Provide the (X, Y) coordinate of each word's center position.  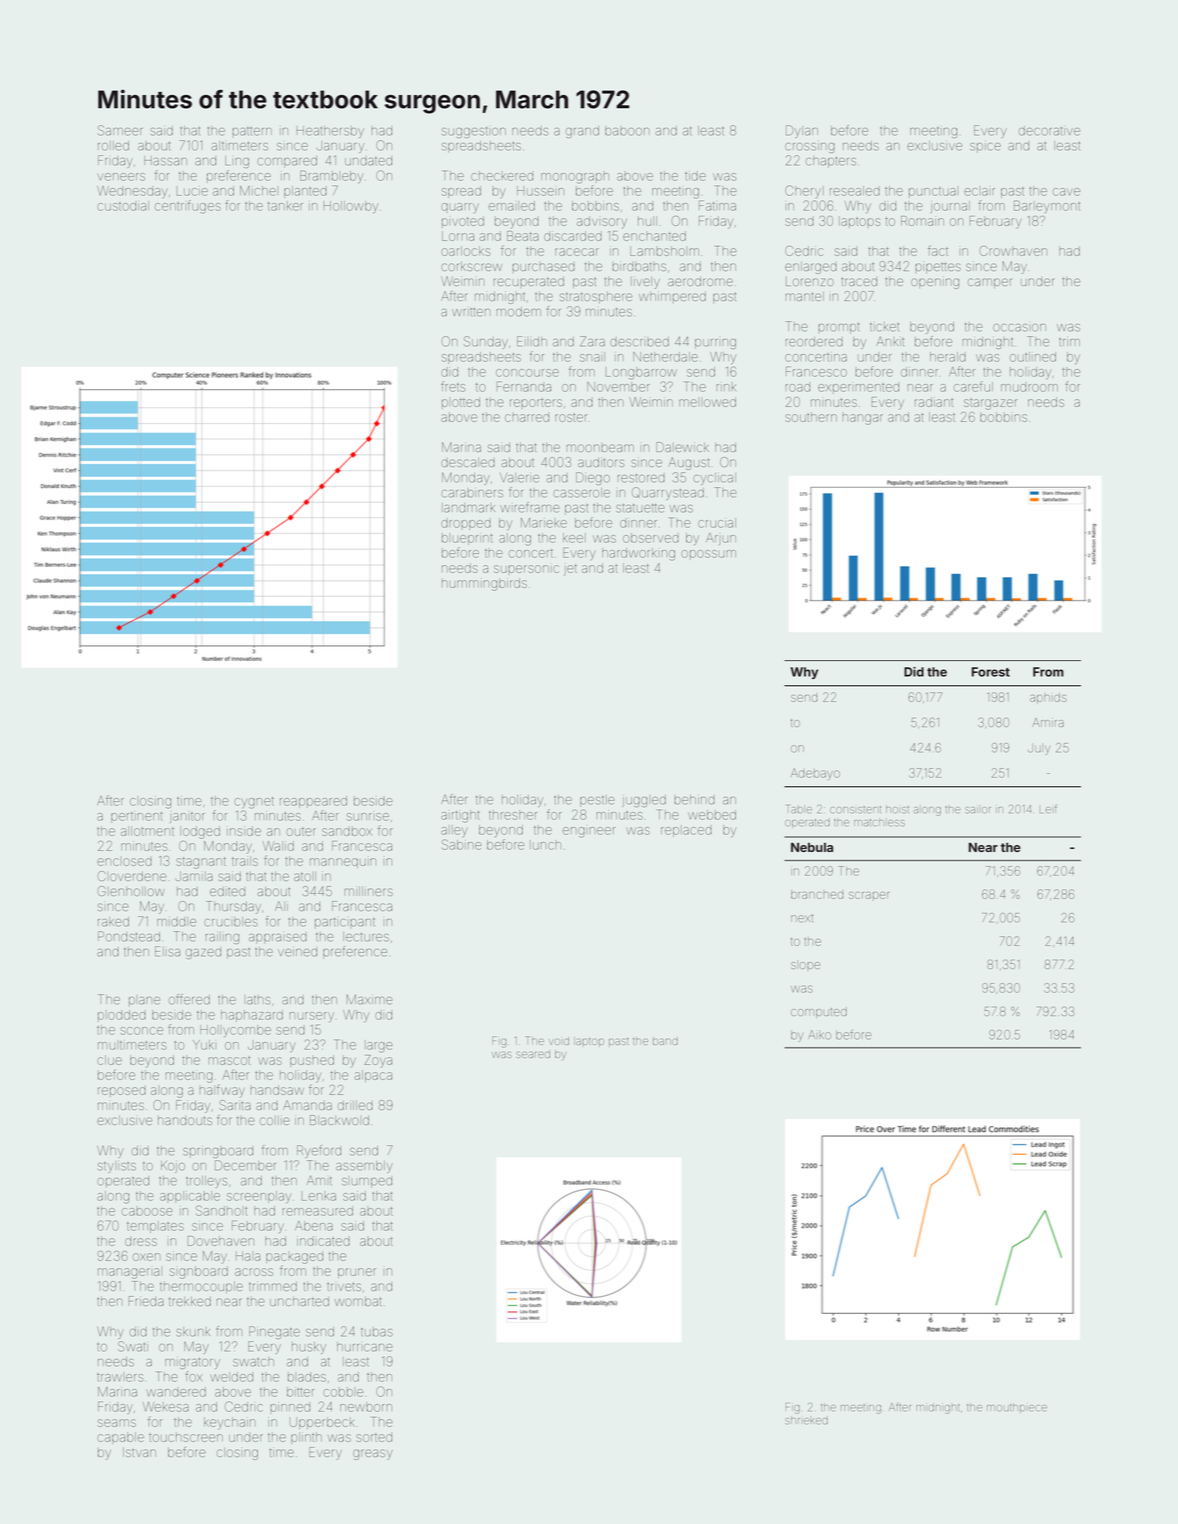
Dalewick (682, 447)
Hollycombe (235, 1031)
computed (819, 1012)
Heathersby (330, 132)
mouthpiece (1017, 1408)
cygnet (254, 803)
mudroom (1029, 388)
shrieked (806, 1420)
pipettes (938, 267)
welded (231, 1377)
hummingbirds (484, 584)
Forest (991, 672)
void (559, 1041)
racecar (577, 252)
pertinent (137, 817)
